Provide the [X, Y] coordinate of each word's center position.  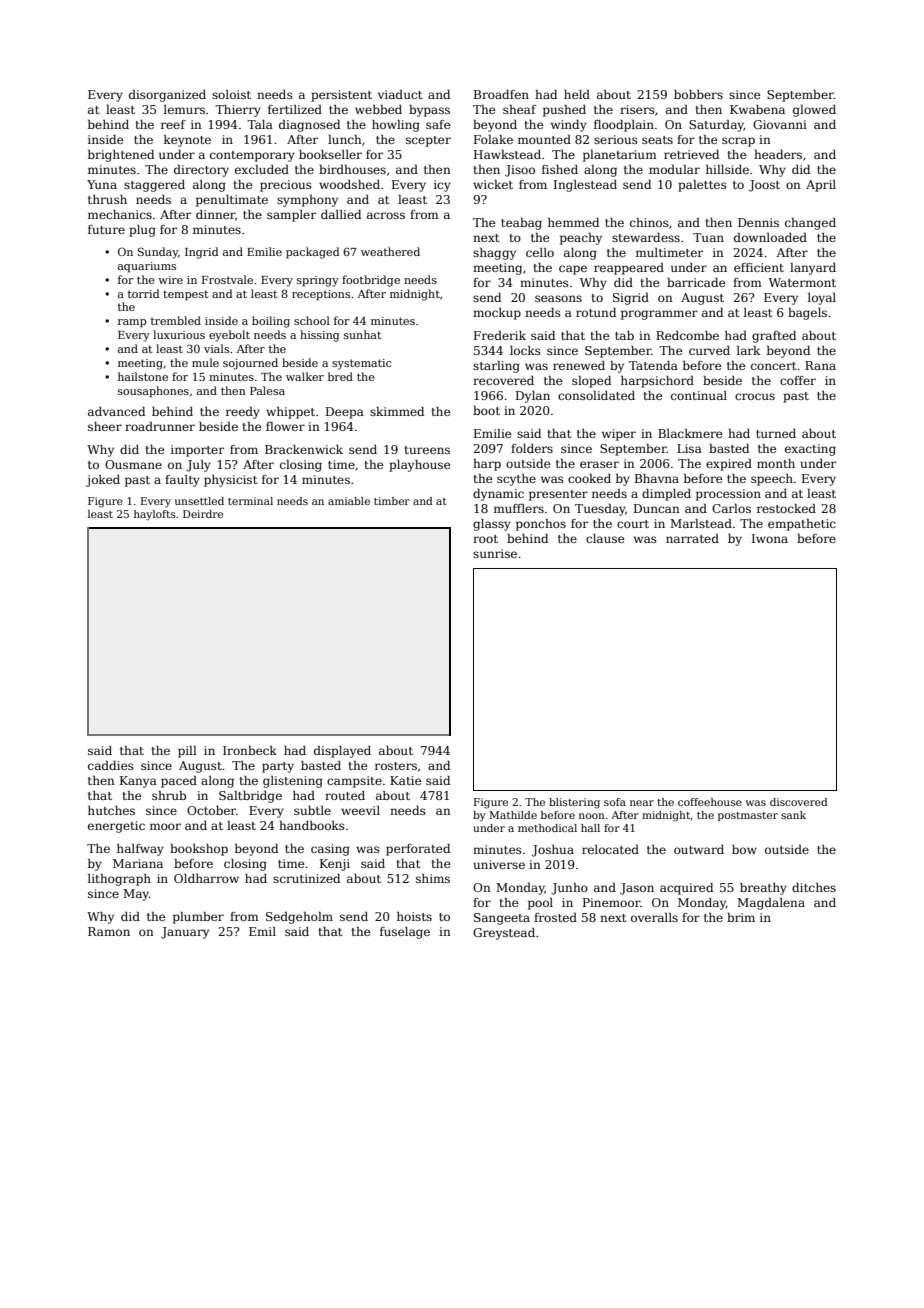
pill [187, 752]
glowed [814, 111]
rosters [396, 766]
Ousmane [133, 464]
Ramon [109, 931]
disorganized [167, 96]
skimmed [397, 411]
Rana [820, 365]
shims [433, 878]
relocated [610, 849]
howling [396, 126]
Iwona [770, 538]
